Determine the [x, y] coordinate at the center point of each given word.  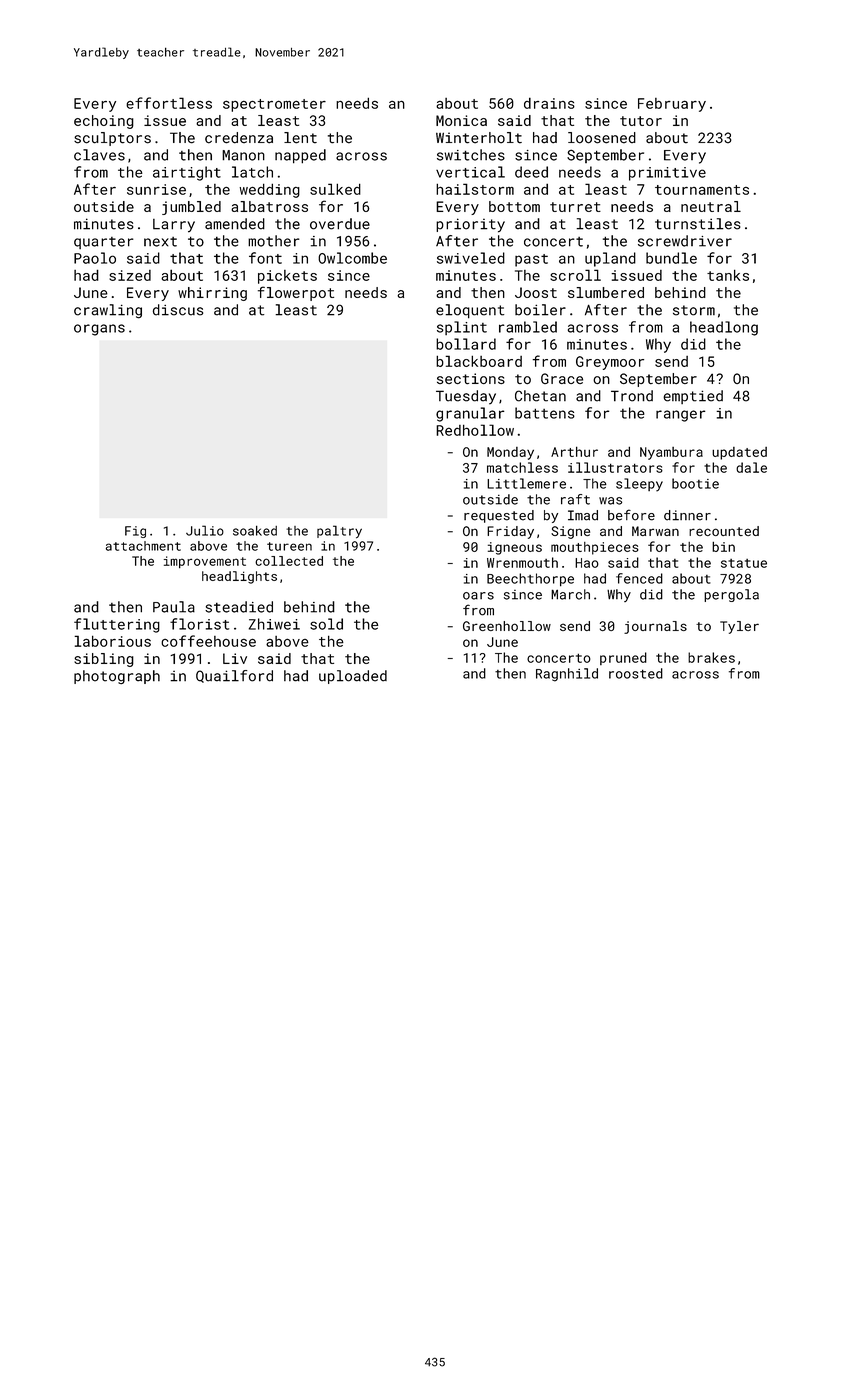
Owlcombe [352, 258]
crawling [108, 311]
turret [575, 207]
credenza [239, 138]
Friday [510, 532]
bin [723, 546]
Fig [135, 532]
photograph [117, 677]
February [672, 105]
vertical [470, 172]
